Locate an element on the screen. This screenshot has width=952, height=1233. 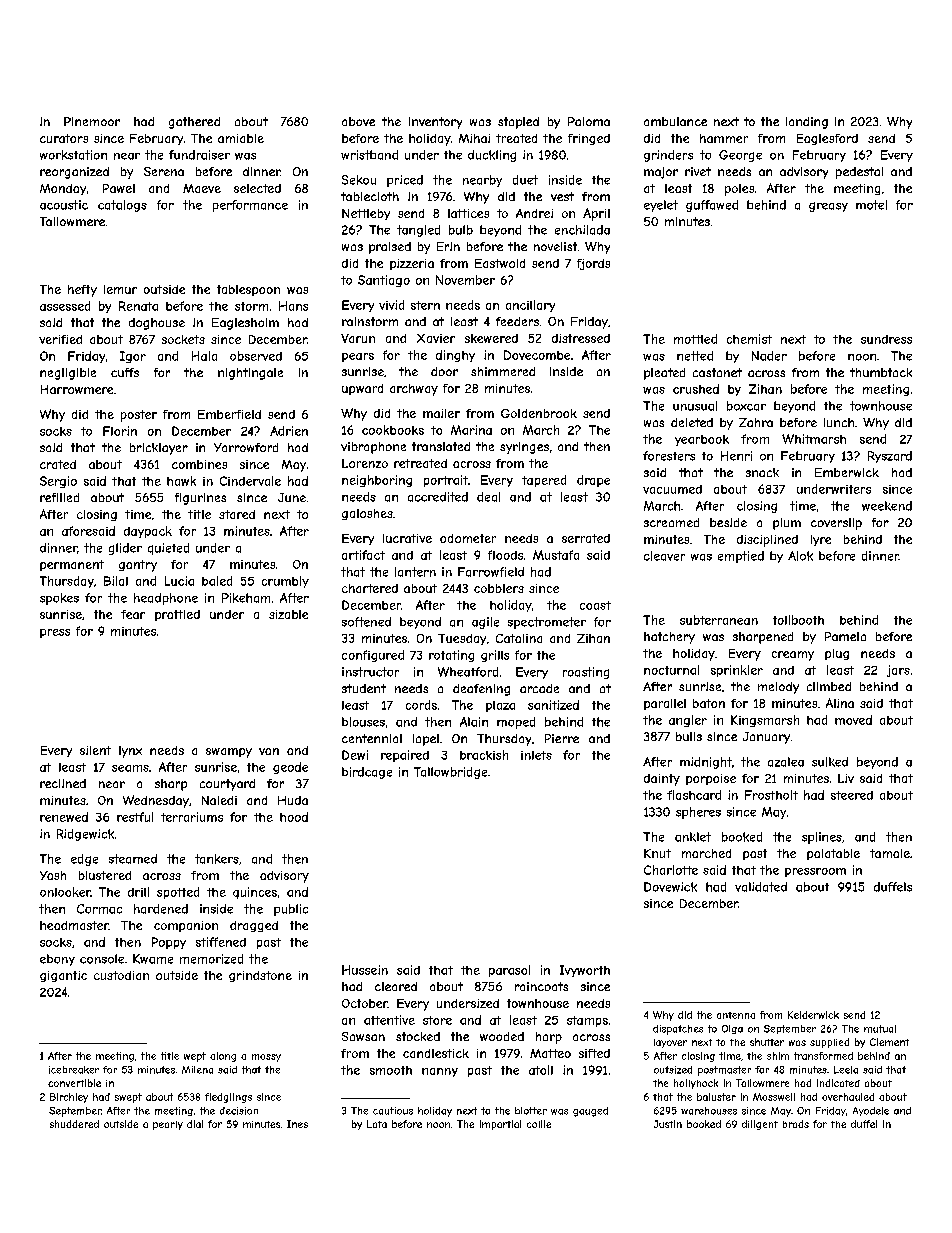
hefty is located at coordinates (82, 291).
